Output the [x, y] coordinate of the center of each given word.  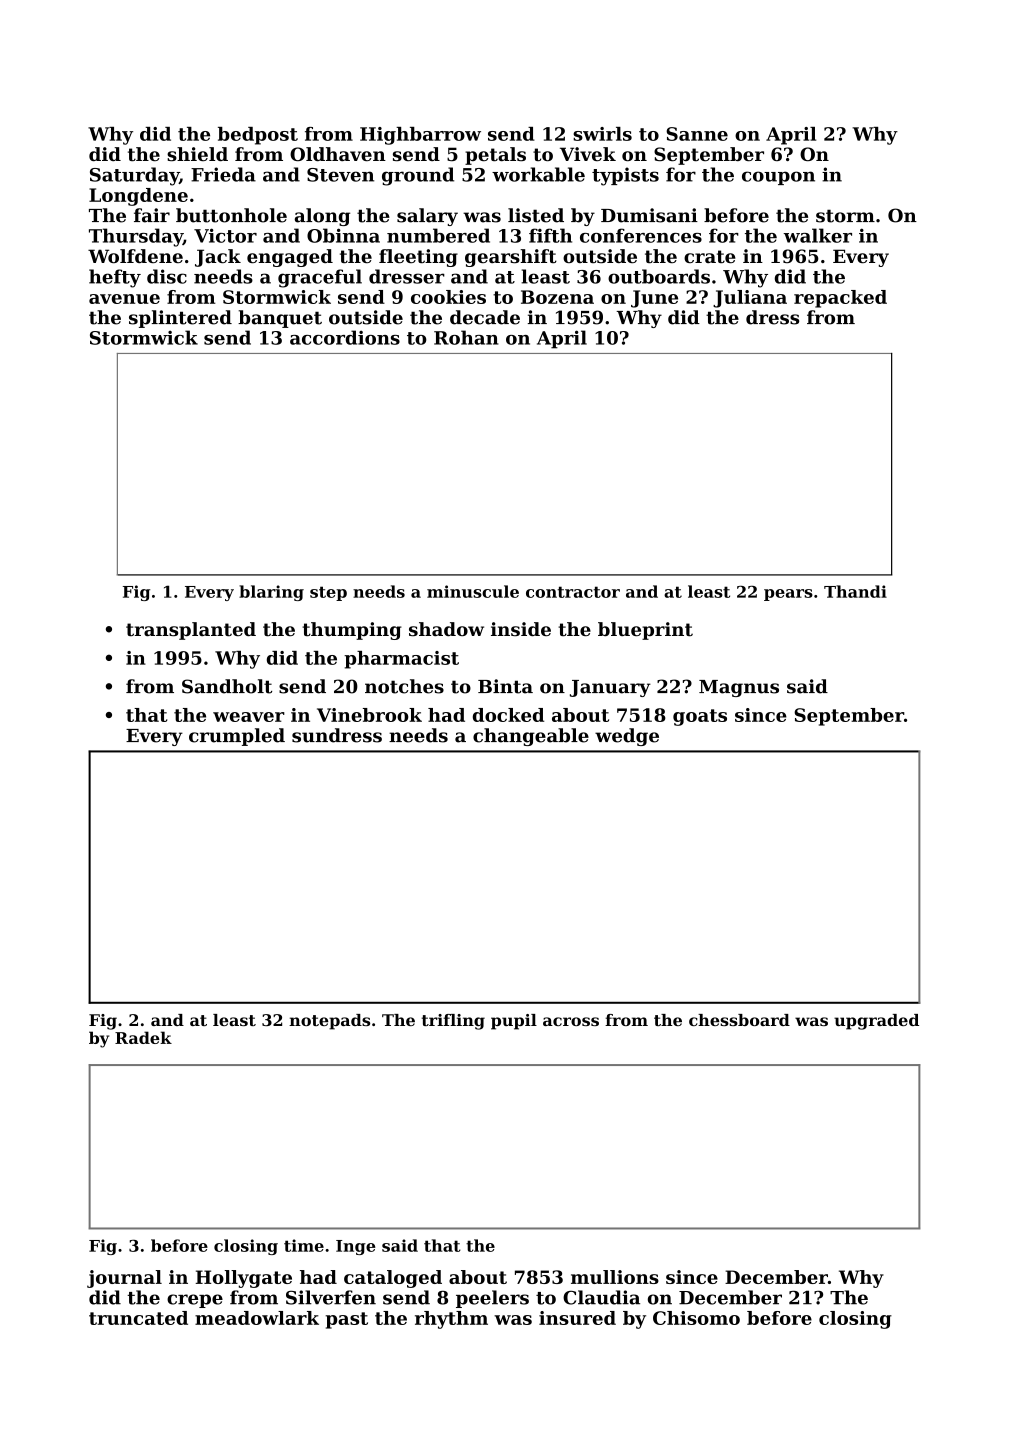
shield [197, 154]
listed [536, 215]
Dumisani [649, 215]
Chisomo [696, 1318]
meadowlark [257, 1318]
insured [577, 1318]
